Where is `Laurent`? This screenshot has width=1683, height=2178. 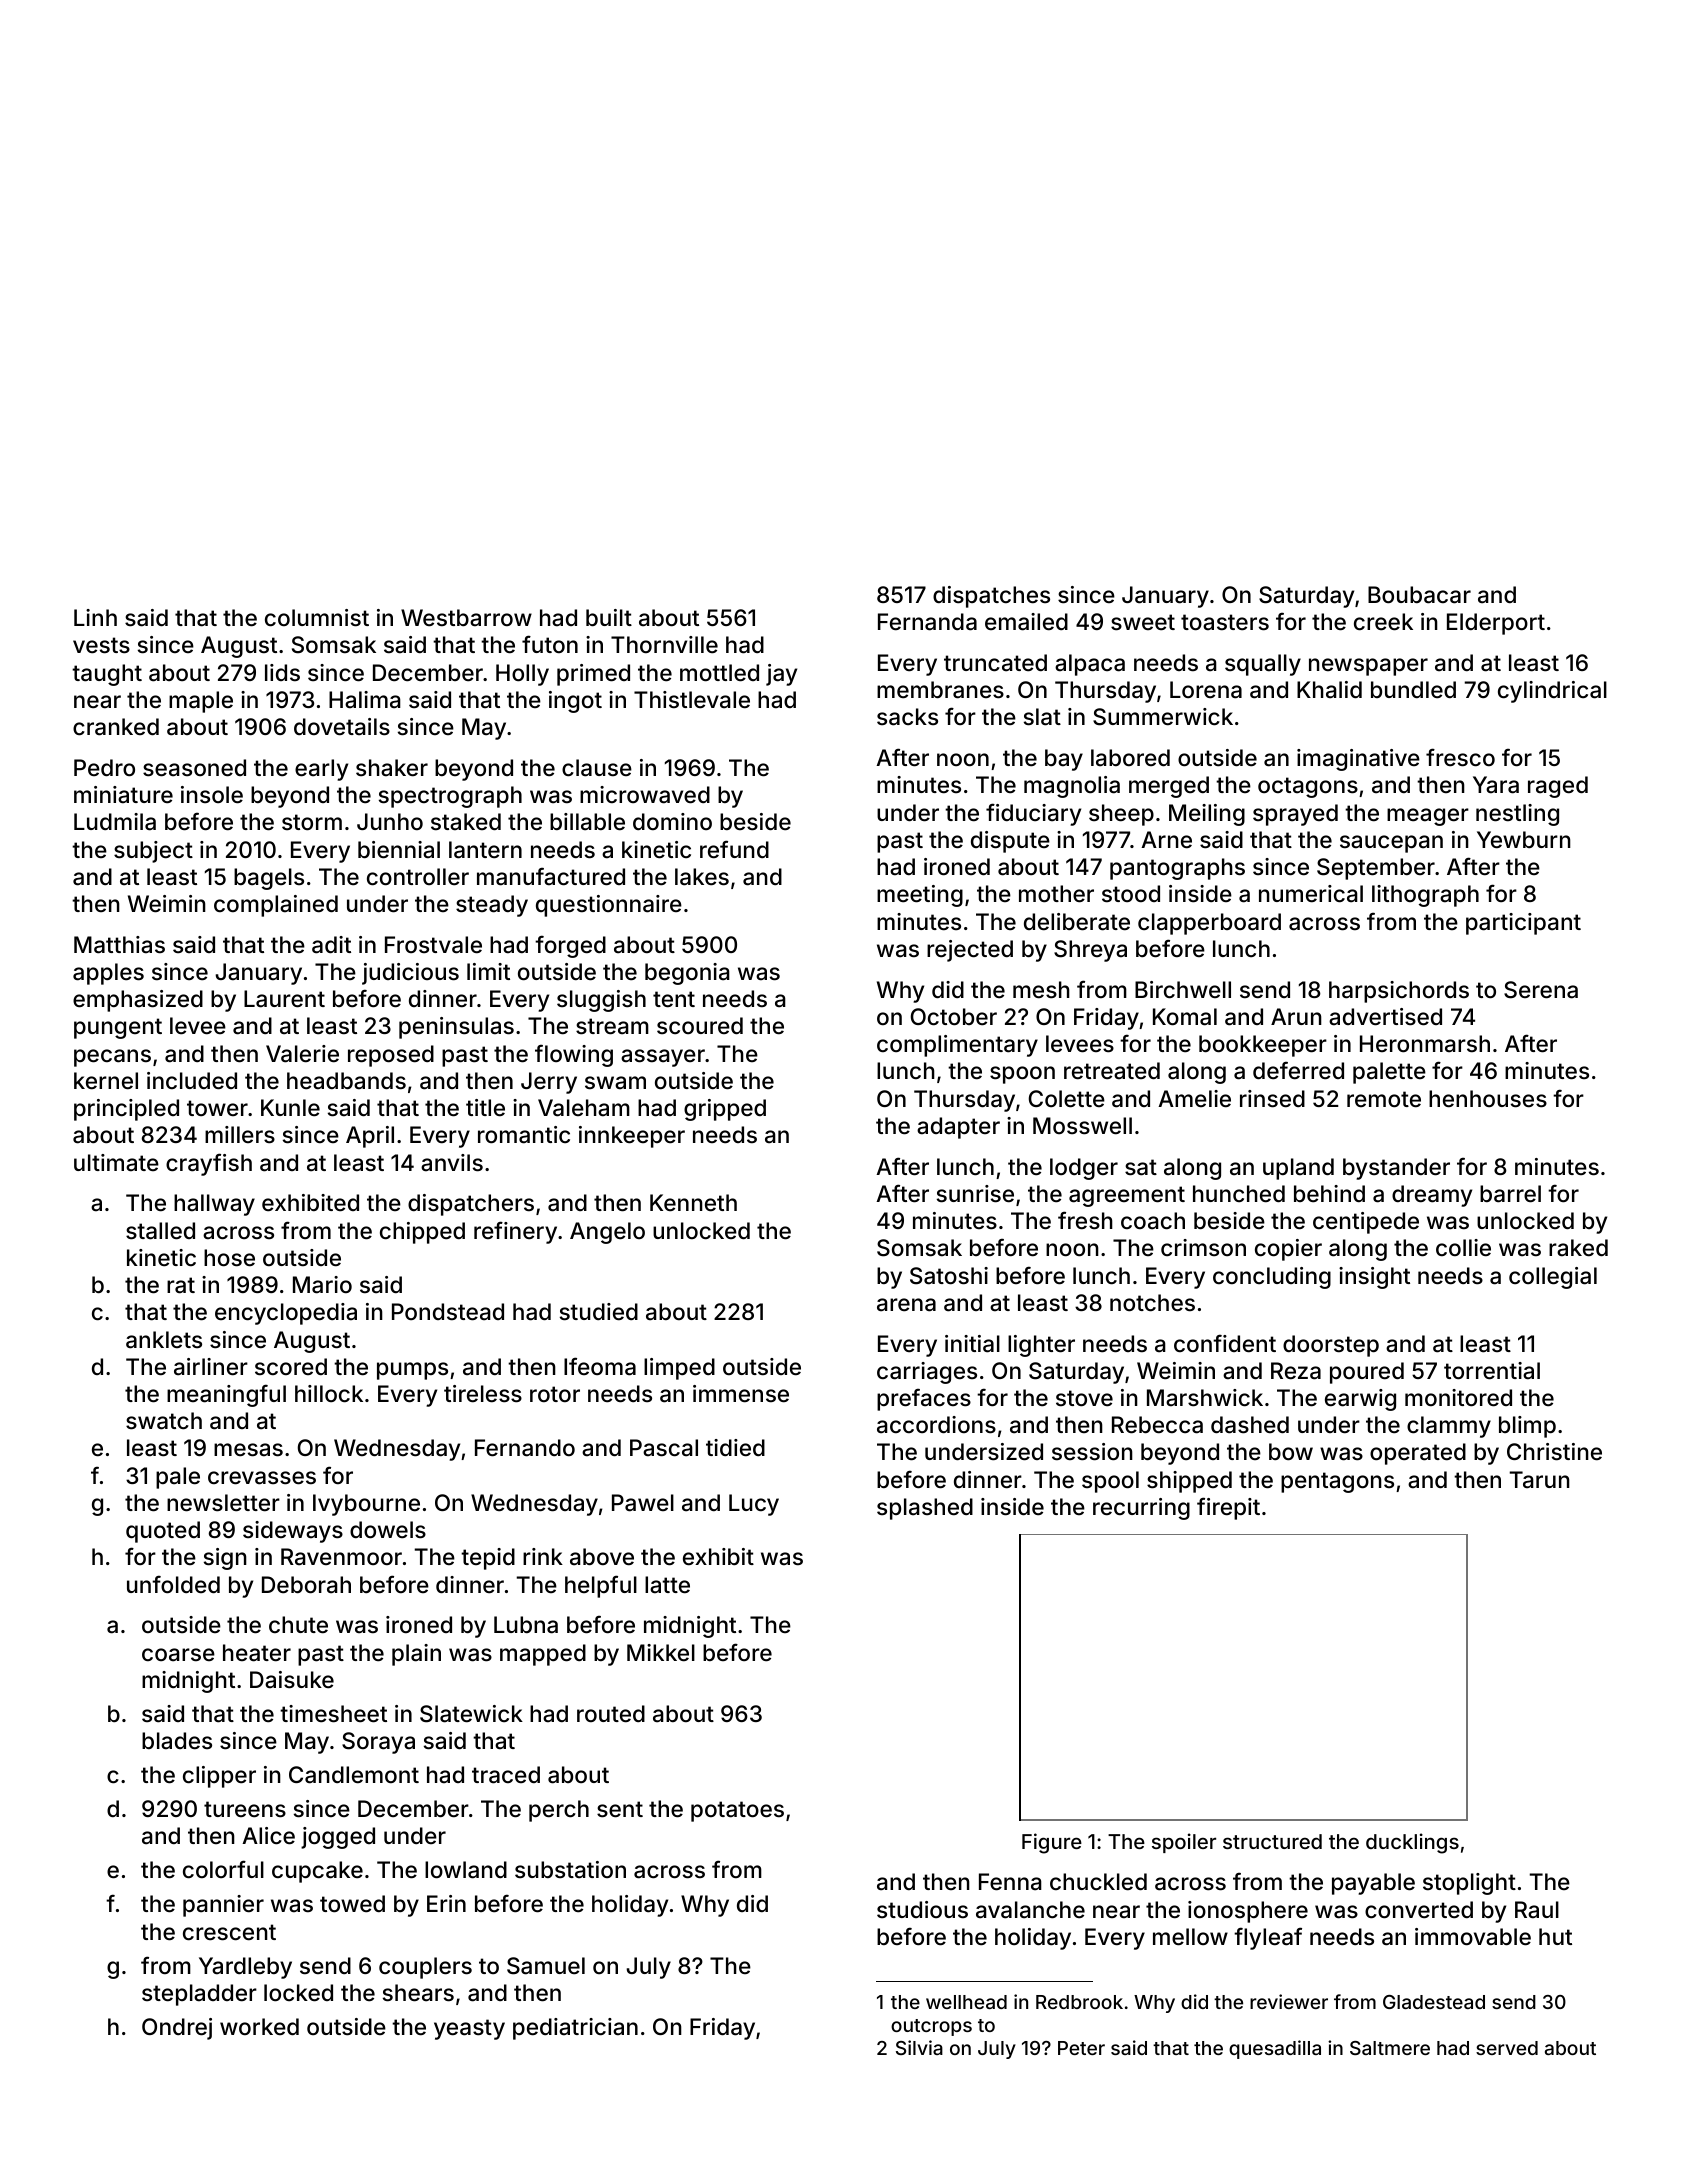
Laurent is located at coordinates (284, 999).
